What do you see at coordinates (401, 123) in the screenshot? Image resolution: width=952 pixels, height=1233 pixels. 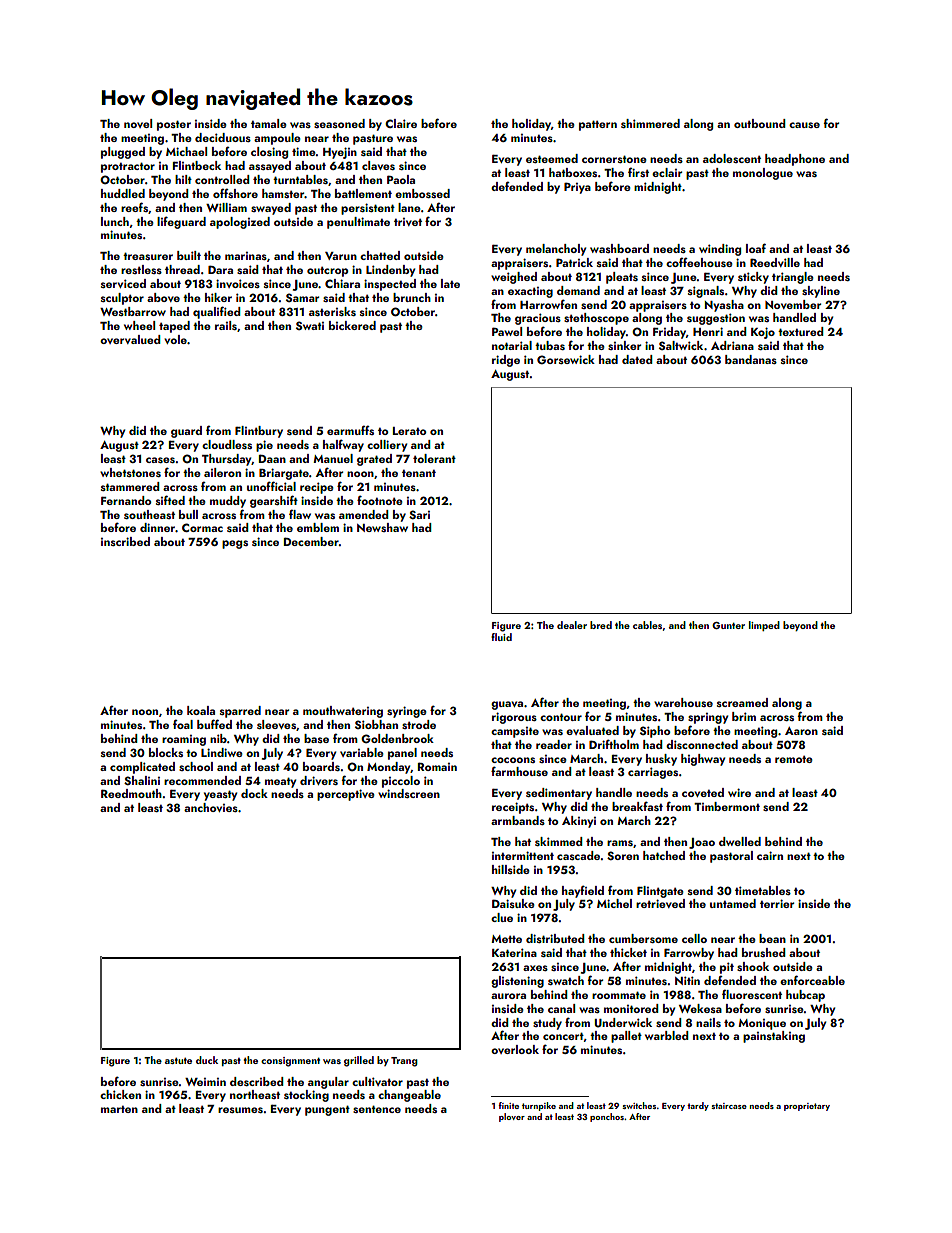 I see `Claire` at bounding box center [401, 123].
